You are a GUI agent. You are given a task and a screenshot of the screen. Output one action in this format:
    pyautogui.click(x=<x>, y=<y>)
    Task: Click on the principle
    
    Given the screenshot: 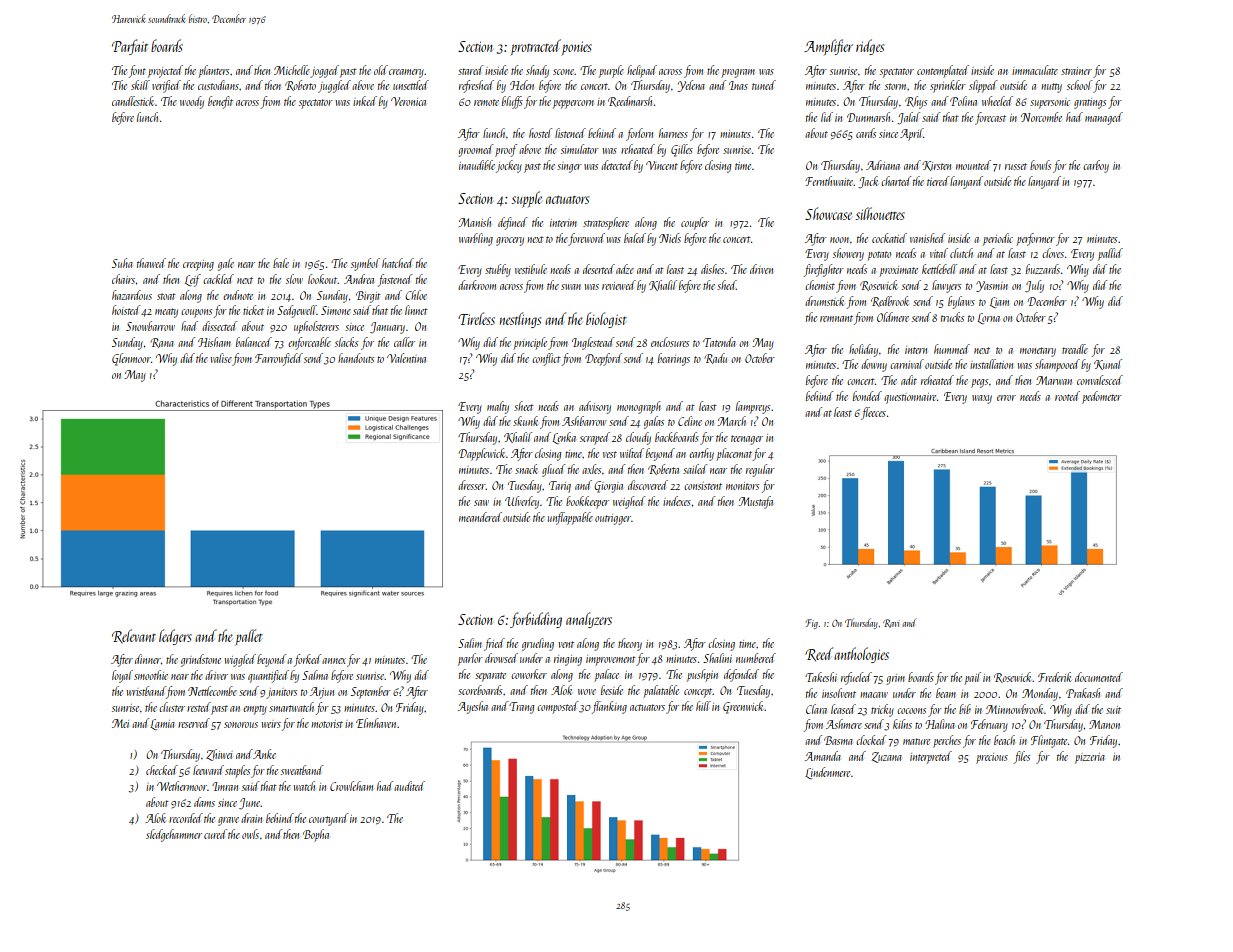 What is the action you would take?
    pyautogui.click(x=530, y=343)
